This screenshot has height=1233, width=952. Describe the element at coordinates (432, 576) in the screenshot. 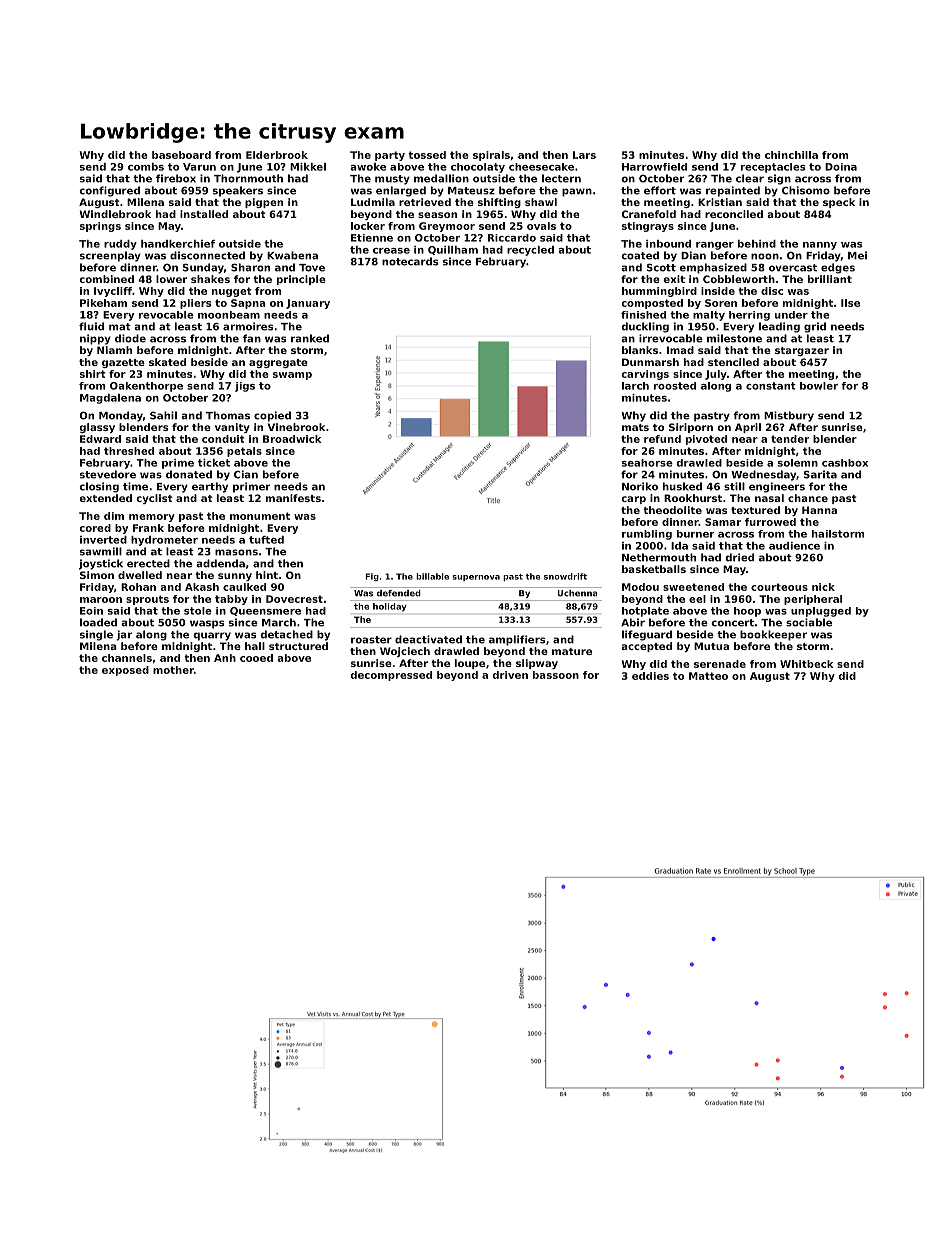

I see `billable` at that location.
